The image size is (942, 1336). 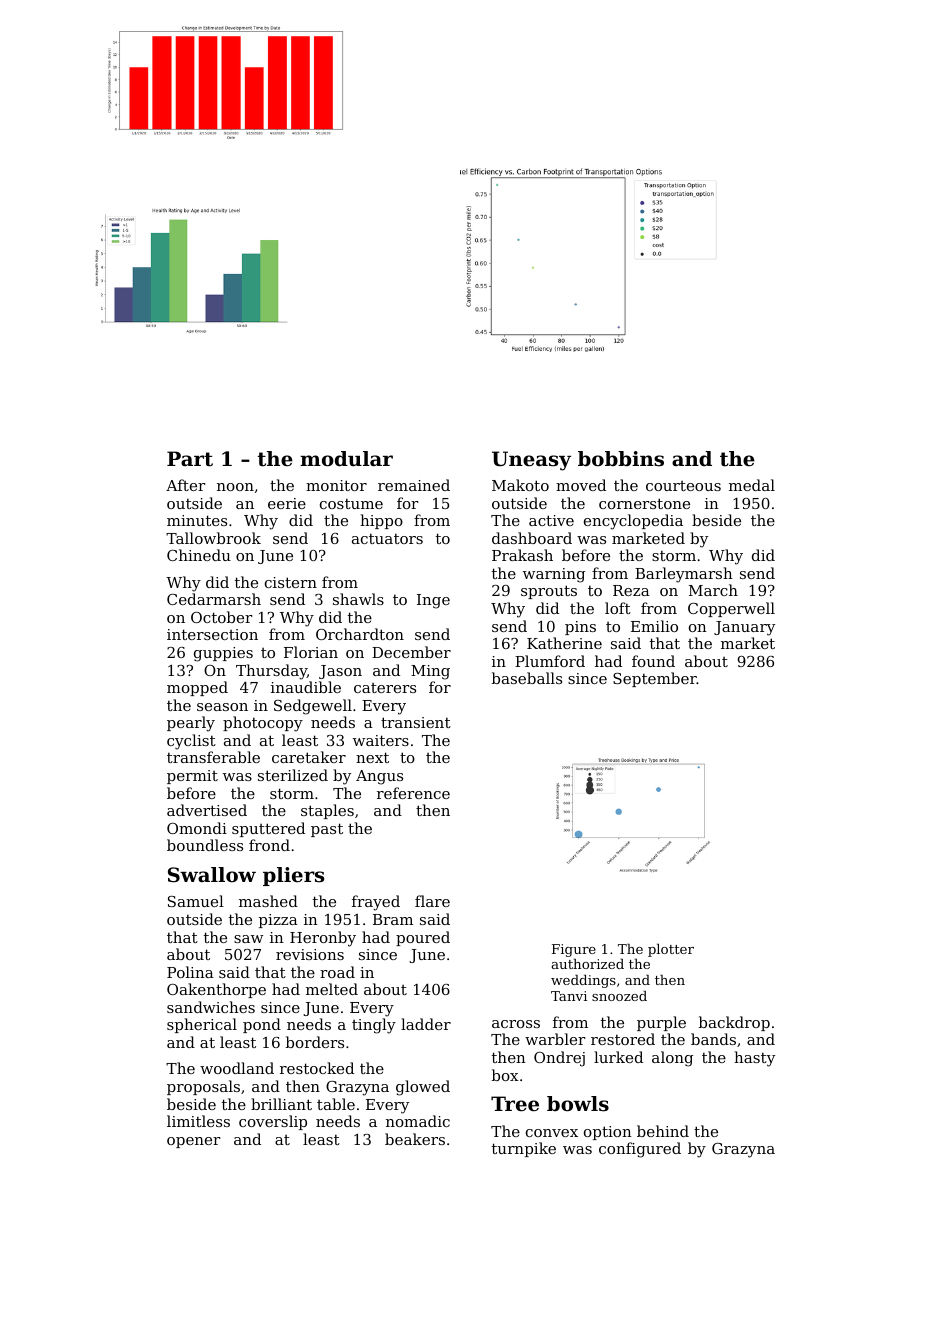 I want to click on reference, so click(x=413, y=793).
